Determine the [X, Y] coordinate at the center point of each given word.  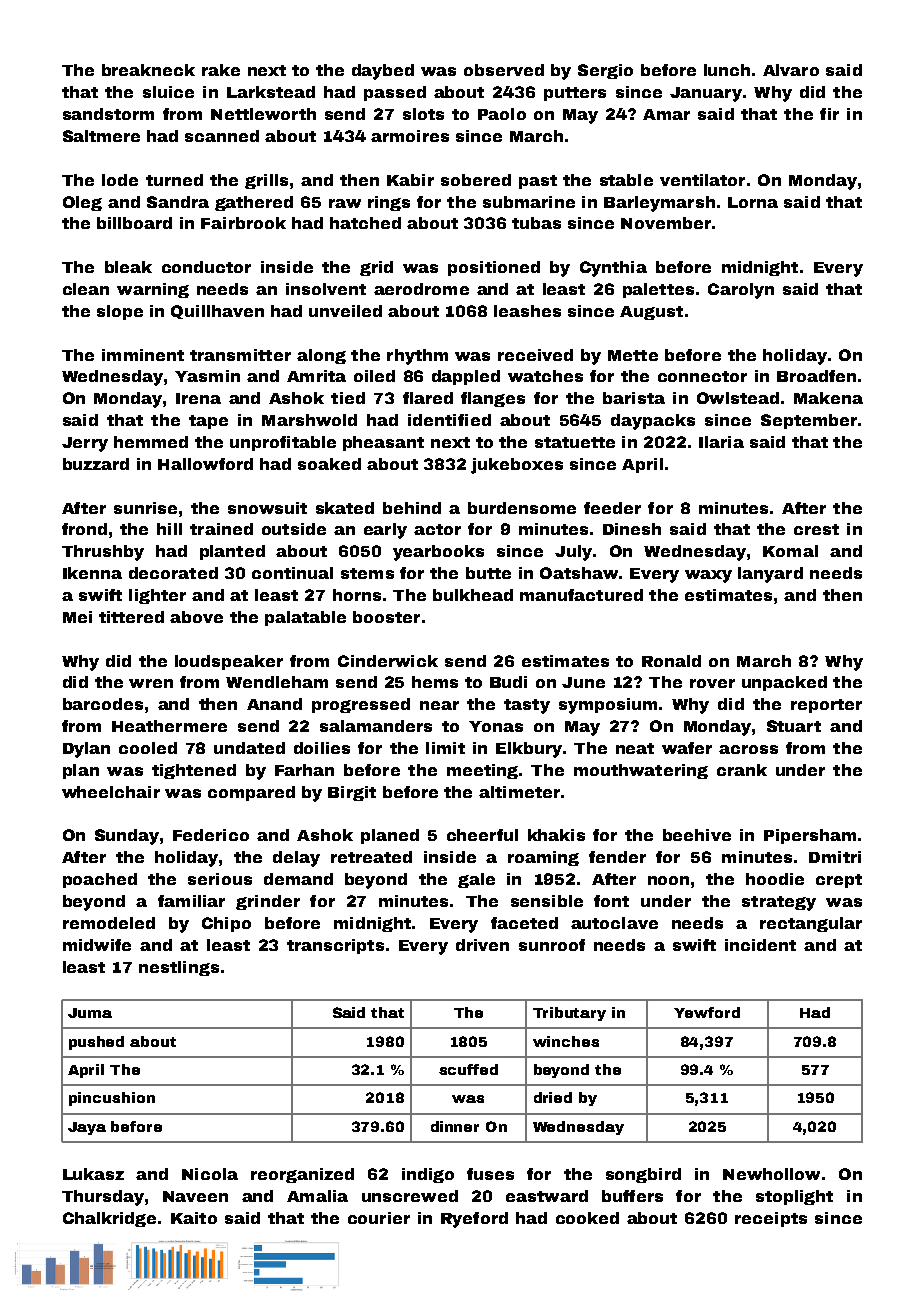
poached [100, 880]
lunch [727, 70]
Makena [828, 398]
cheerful [482, 835]
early [385, 531]
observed [504, 70]
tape [208, 422]
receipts [771, 1219]
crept [839, 881]
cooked [587, 1218]
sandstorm [108, 114]
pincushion [112, 1099]
